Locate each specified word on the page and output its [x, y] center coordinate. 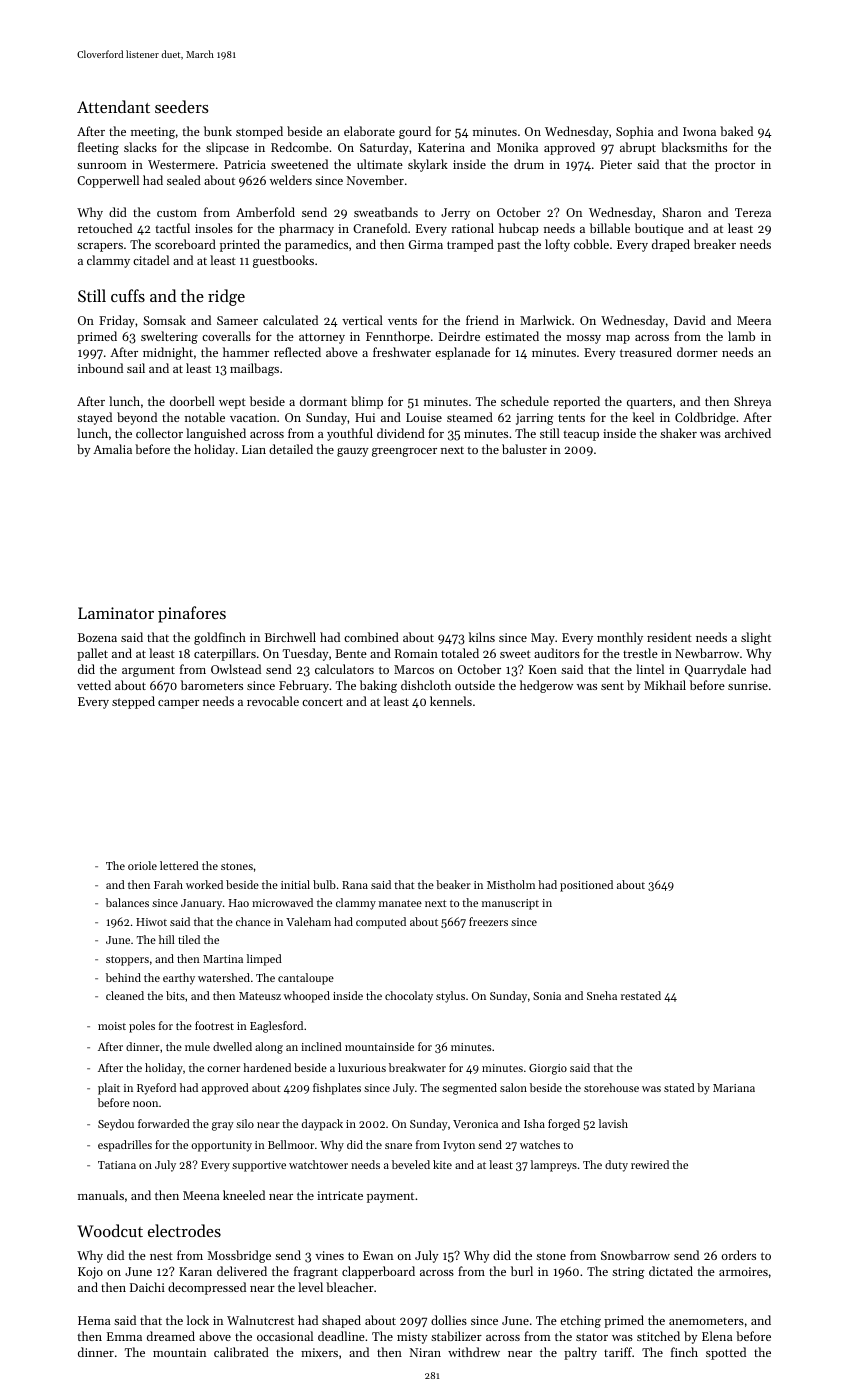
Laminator [116, 613]
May [543, 639]
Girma [426, 244]
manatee [400, 903]
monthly [620, 638]
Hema [94, 1320]
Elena [717, 1336]
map [618, 339]
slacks [140, 147]
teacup [581, 435]
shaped [341, 1321]
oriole [142, 865]
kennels [451, 701]
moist [112, 1026]
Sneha [602, 995]
